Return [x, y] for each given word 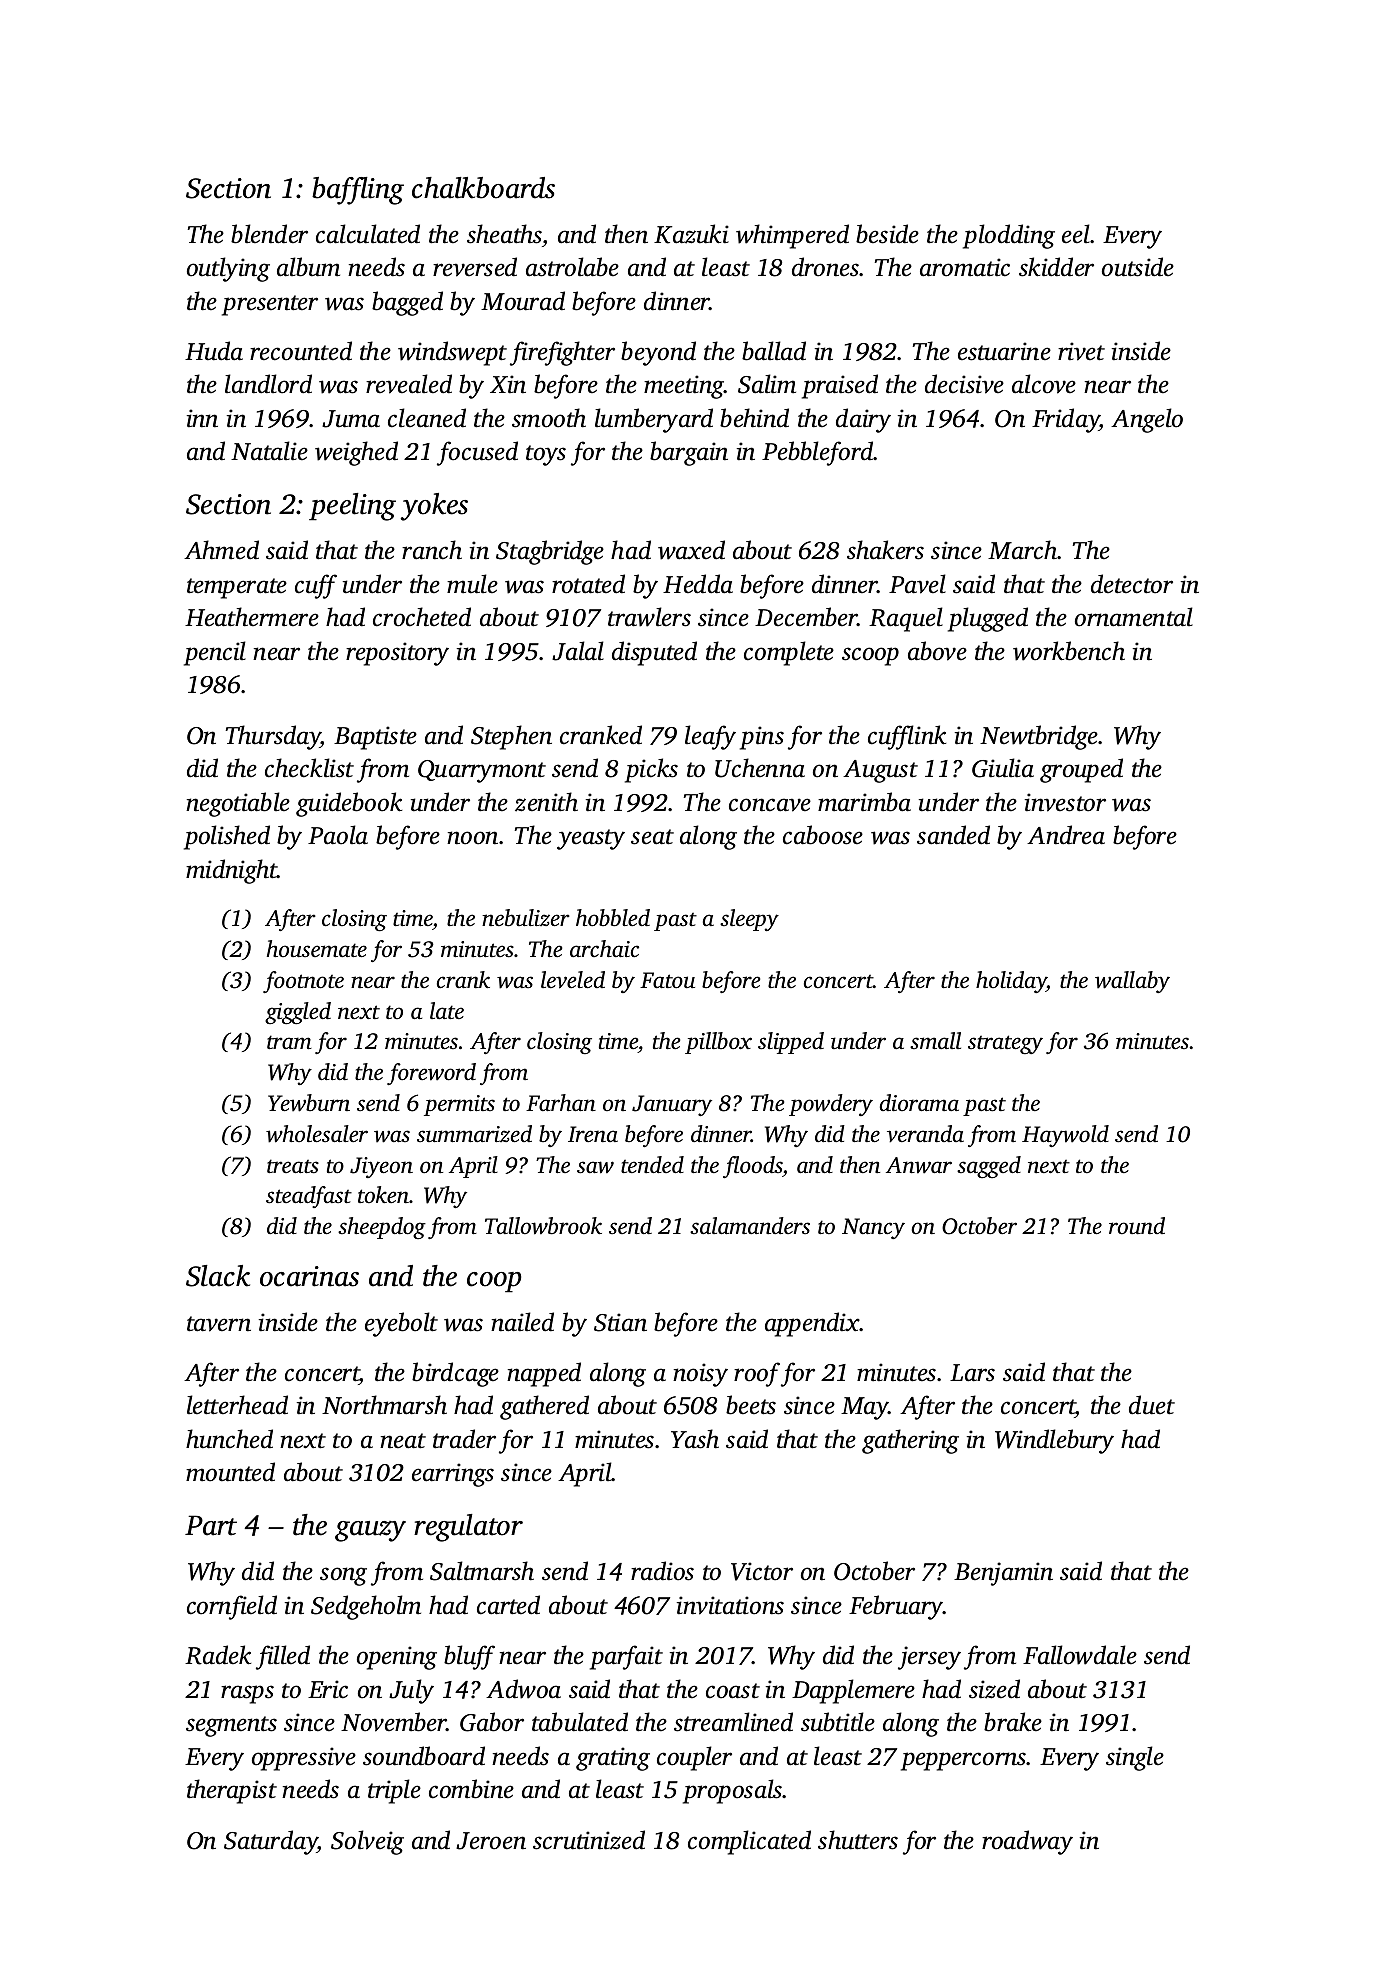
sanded [953, 835]
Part [211, 1525]
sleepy [749, 920]
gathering [910, 1441]
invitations [730, 1605]
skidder [1056, 267]
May [865, 1408]
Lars [972, 1373]
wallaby [1132, 982]
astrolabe [572, 267]
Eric [328, 1689]
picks [651, 770]
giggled [298, 1013]
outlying [228, 269]
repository [397, 654]
